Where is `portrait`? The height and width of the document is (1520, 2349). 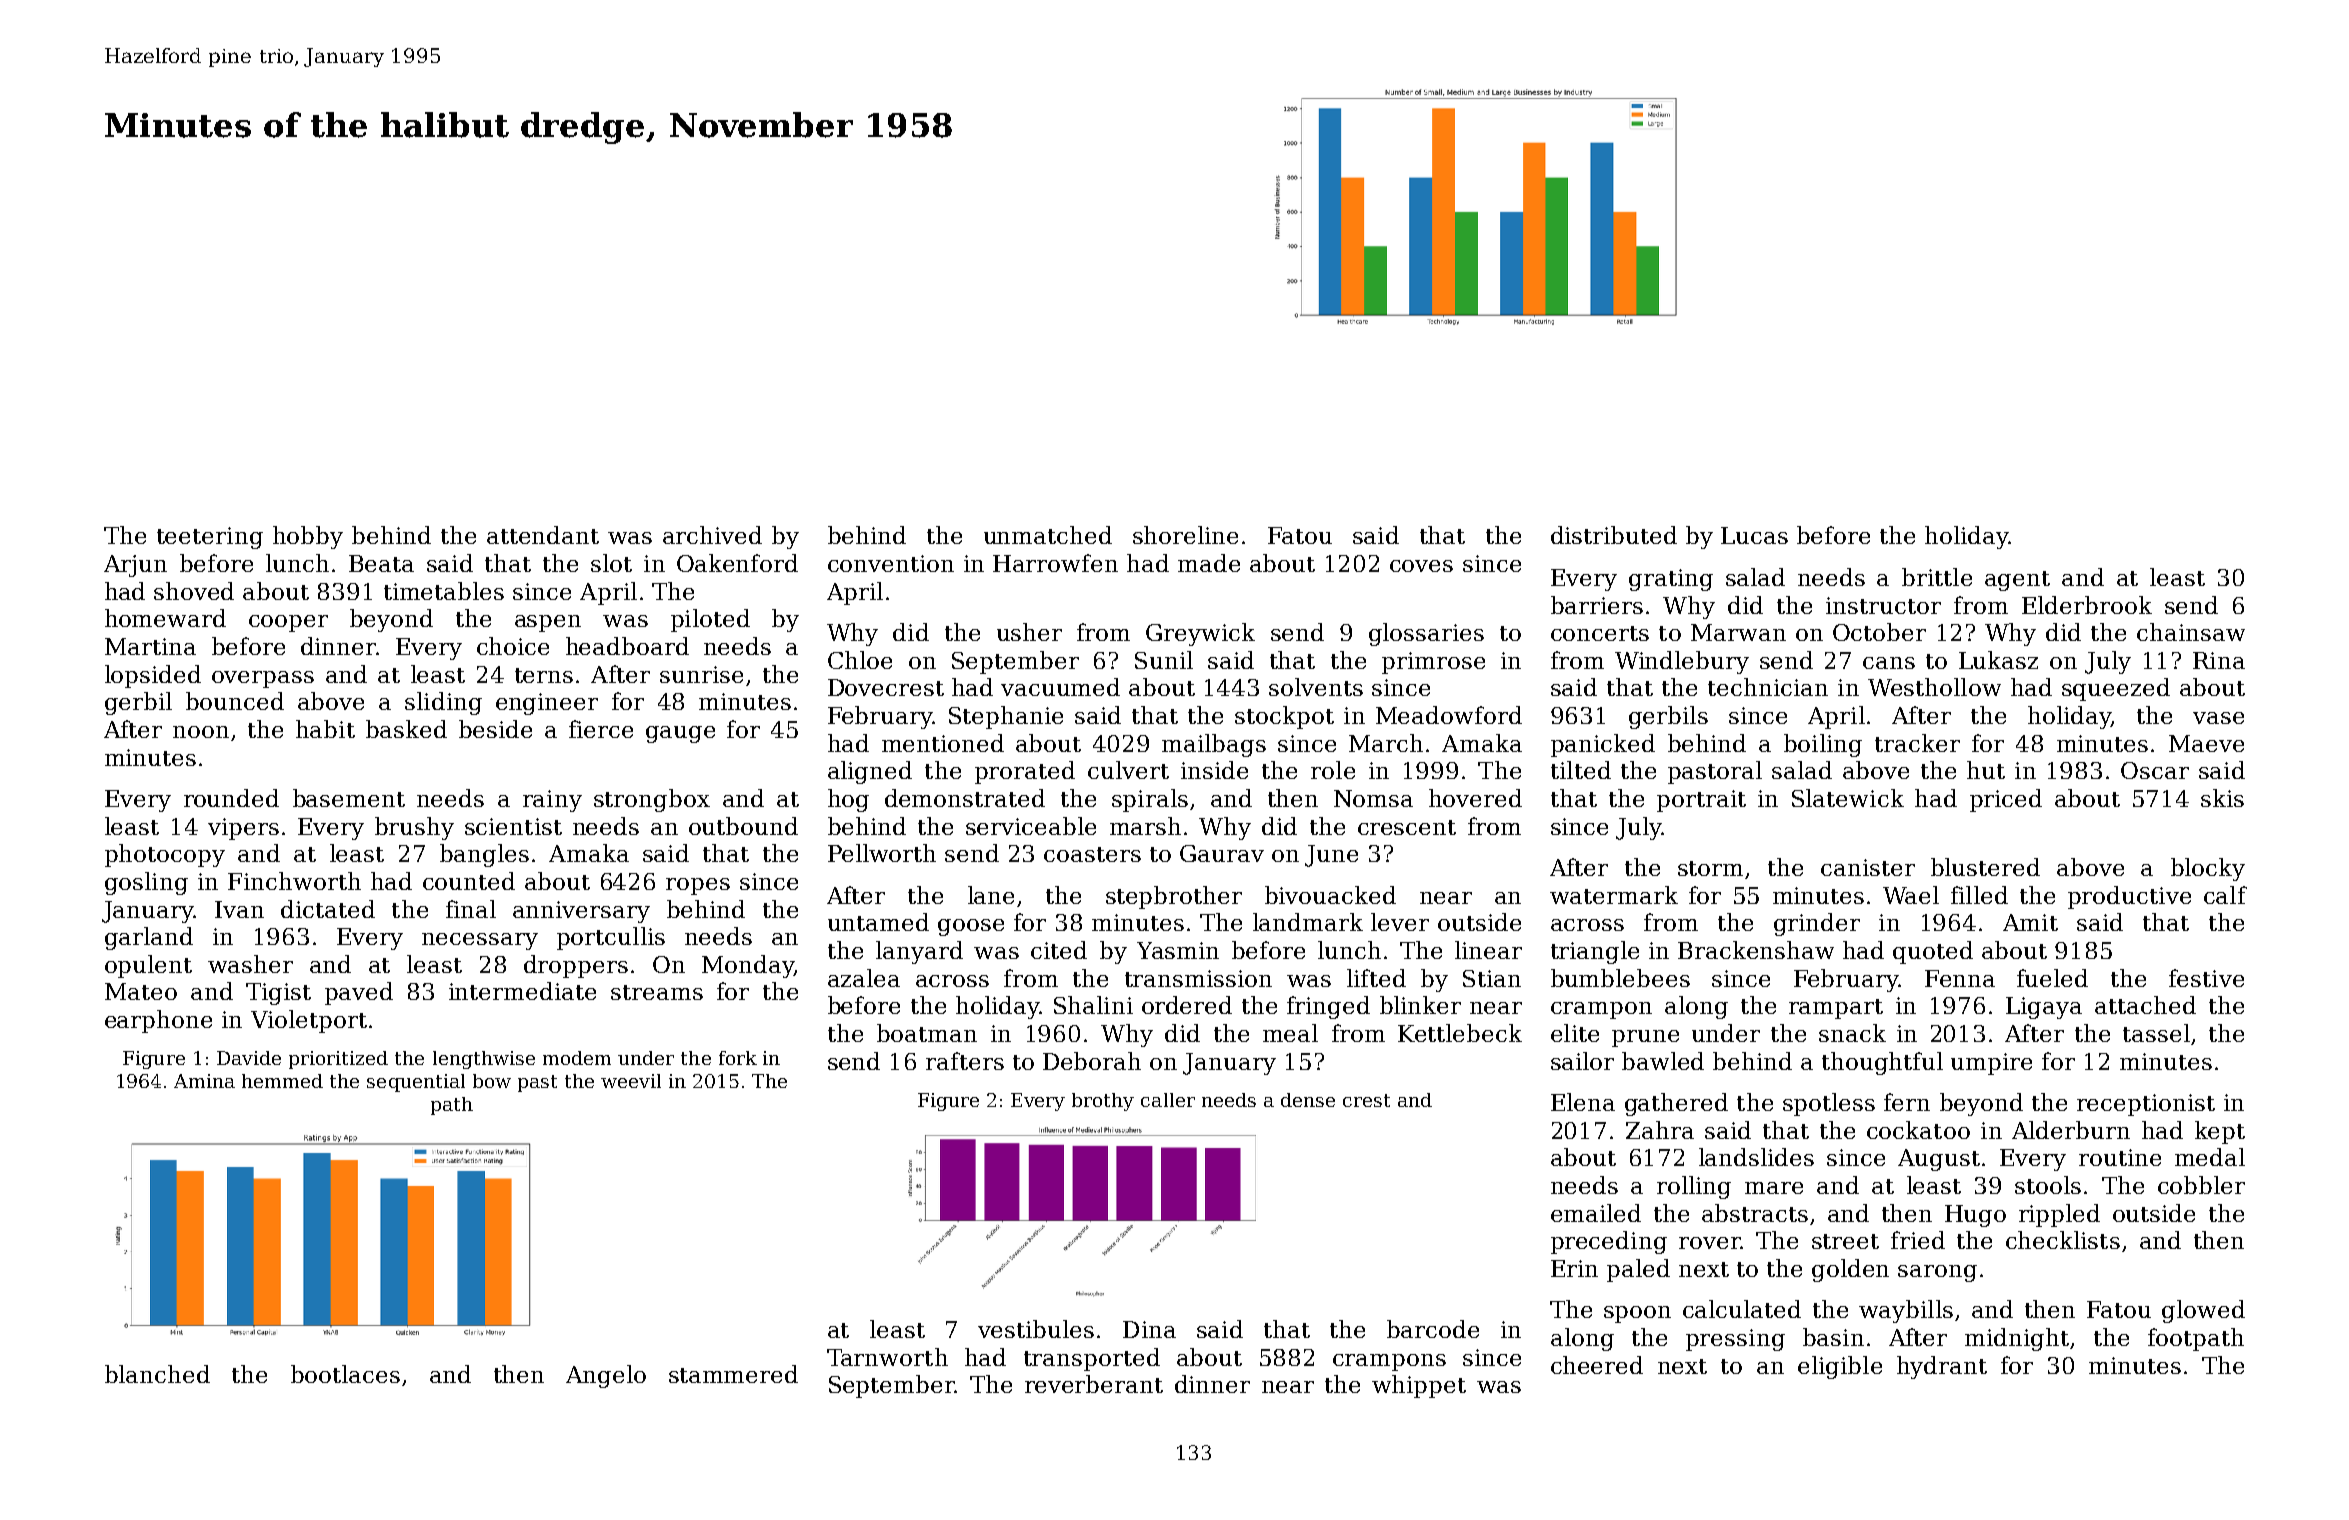
portrait is located at coordinates (1701, 801).
